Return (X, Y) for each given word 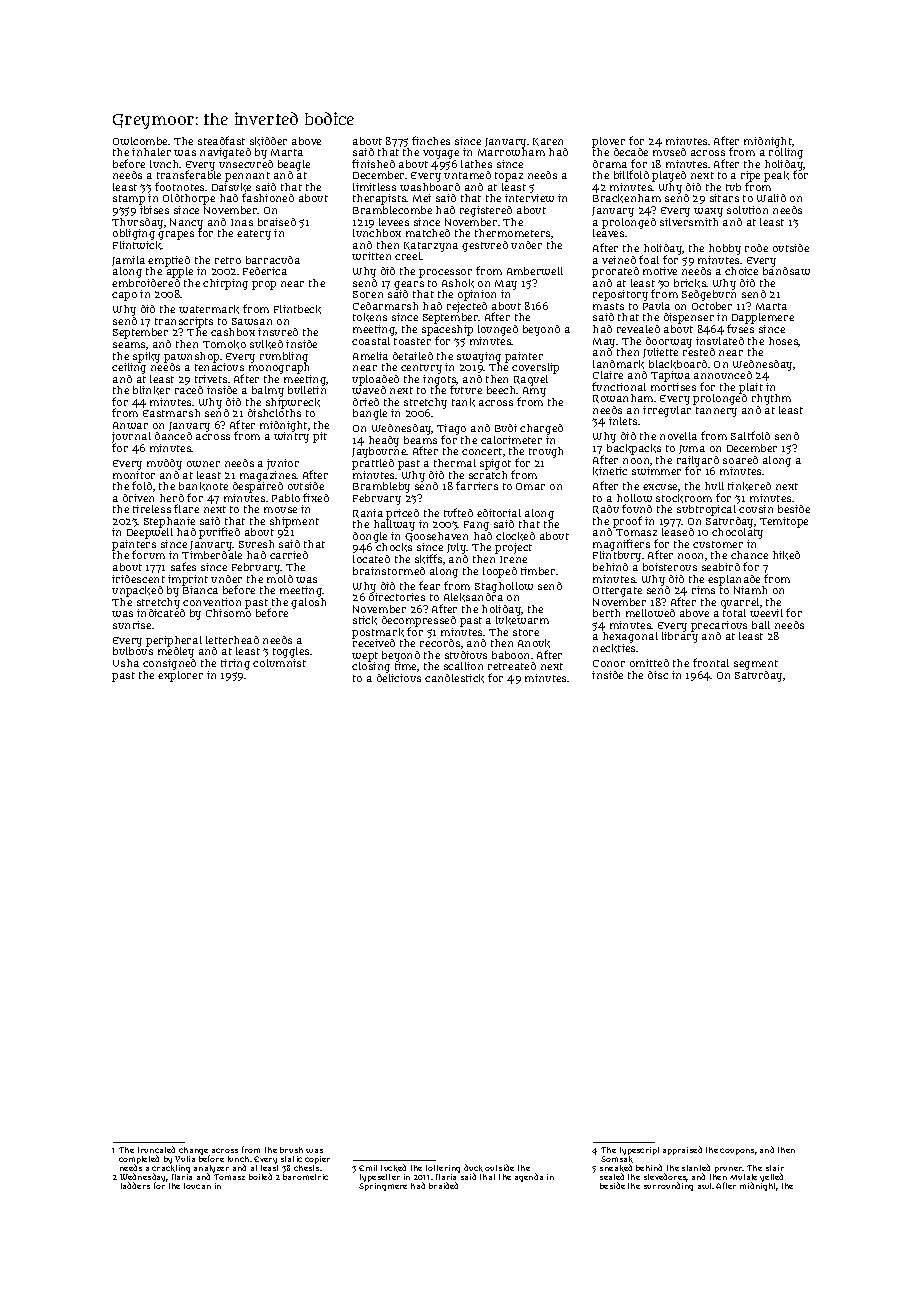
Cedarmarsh (385, 306)
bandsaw (786, 271)
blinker (151, 390)
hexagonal (630, 637)
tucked (393, 1168)
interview (529, 198)
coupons (737, 1151)
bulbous (133, 651)
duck (473, 1168)
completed (139, 1160)
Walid (771, 198)
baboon (510, 655)
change (194, 1151)
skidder (268, 141)
